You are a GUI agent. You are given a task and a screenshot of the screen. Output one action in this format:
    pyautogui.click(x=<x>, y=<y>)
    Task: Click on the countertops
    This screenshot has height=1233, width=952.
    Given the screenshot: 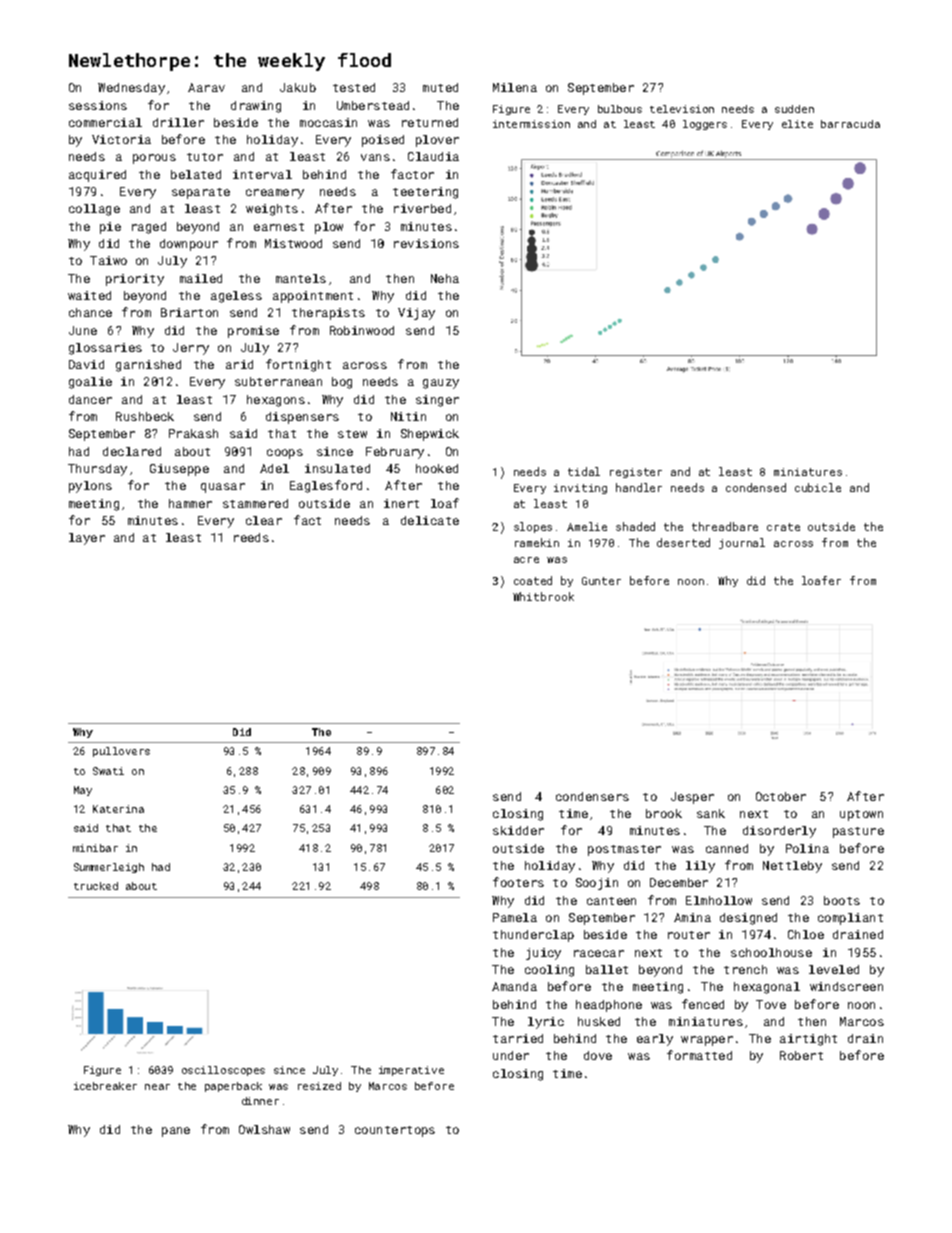 What is the action you would take?
    pyautogui.click(x=395, y=1131)
